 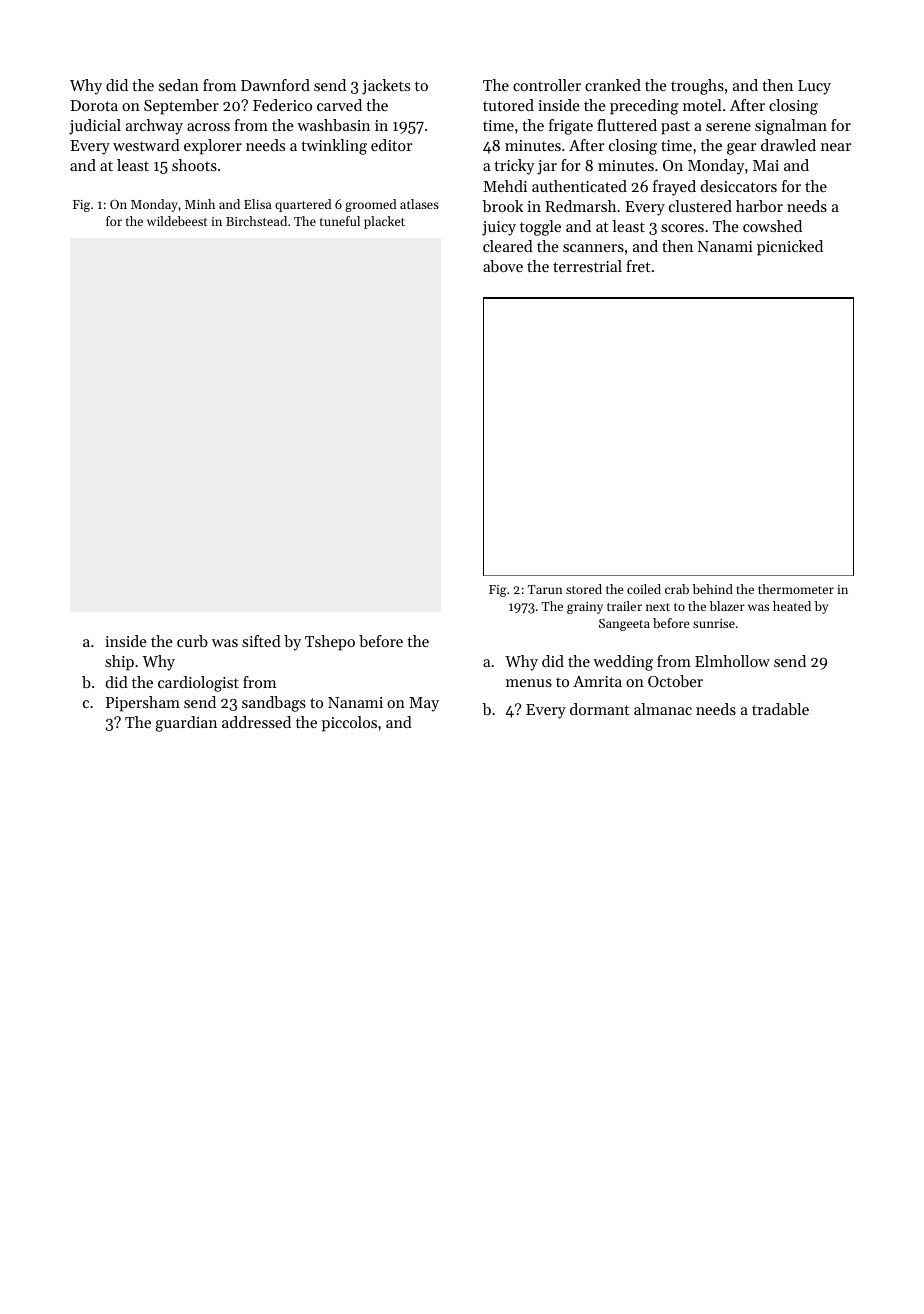 What do you see at coordinates (258, 204) in the screenshot?
I see `Elisa` at bounding box center [258, 204].
